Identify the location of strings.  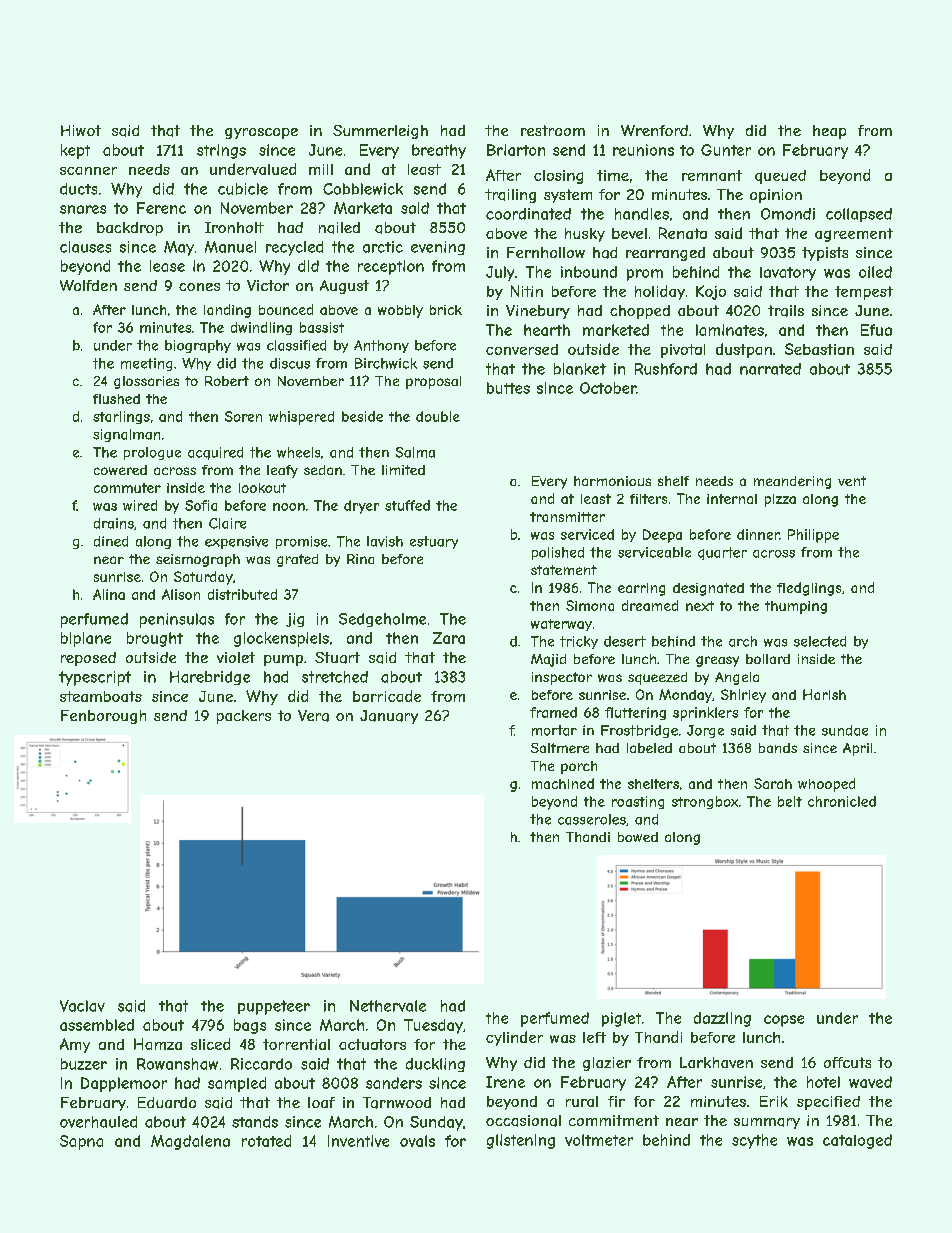
(221, 151).
